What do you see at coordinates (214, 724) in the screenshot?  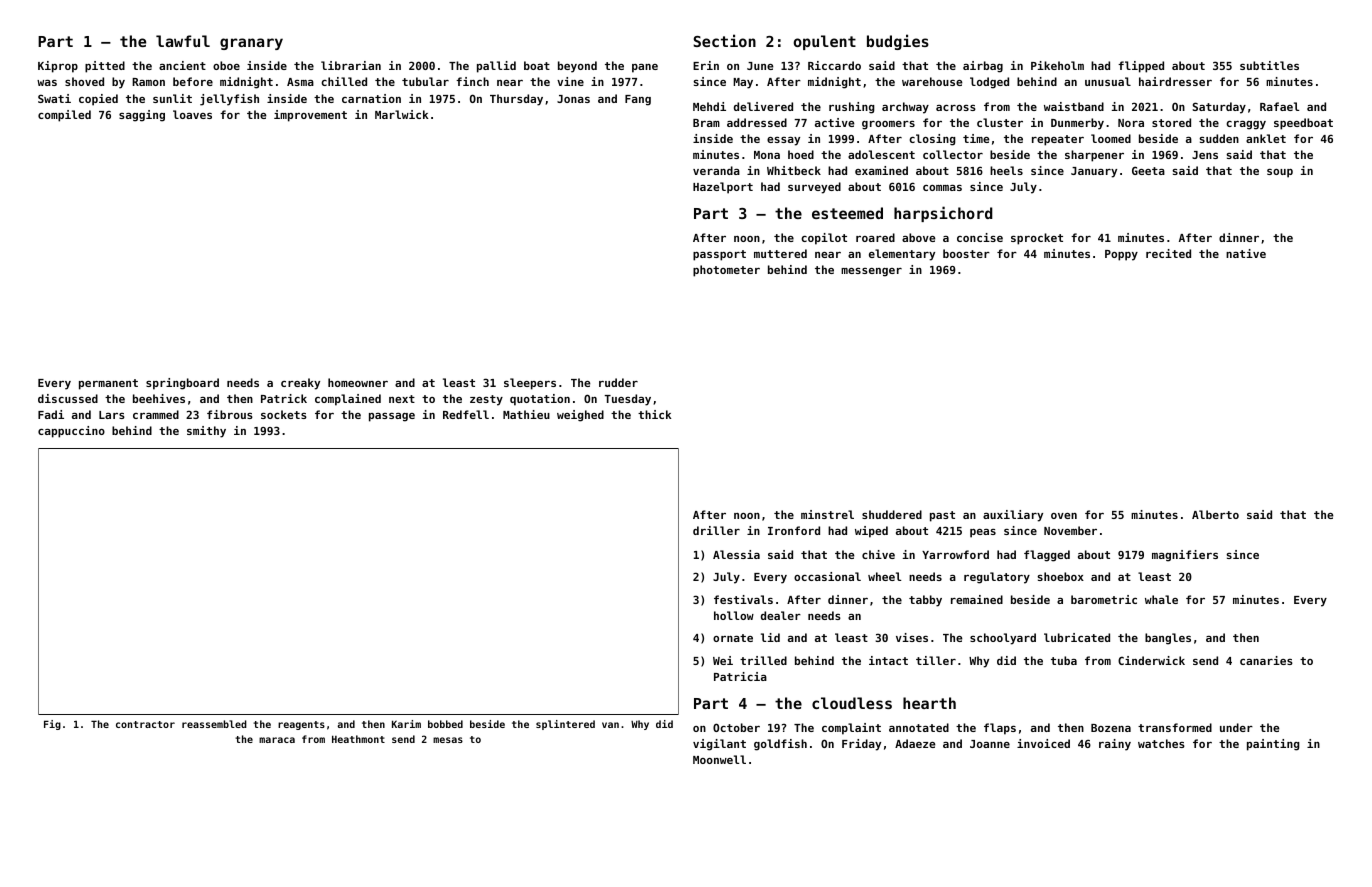 I see `reassembled` at bounding box center [214, 724].
